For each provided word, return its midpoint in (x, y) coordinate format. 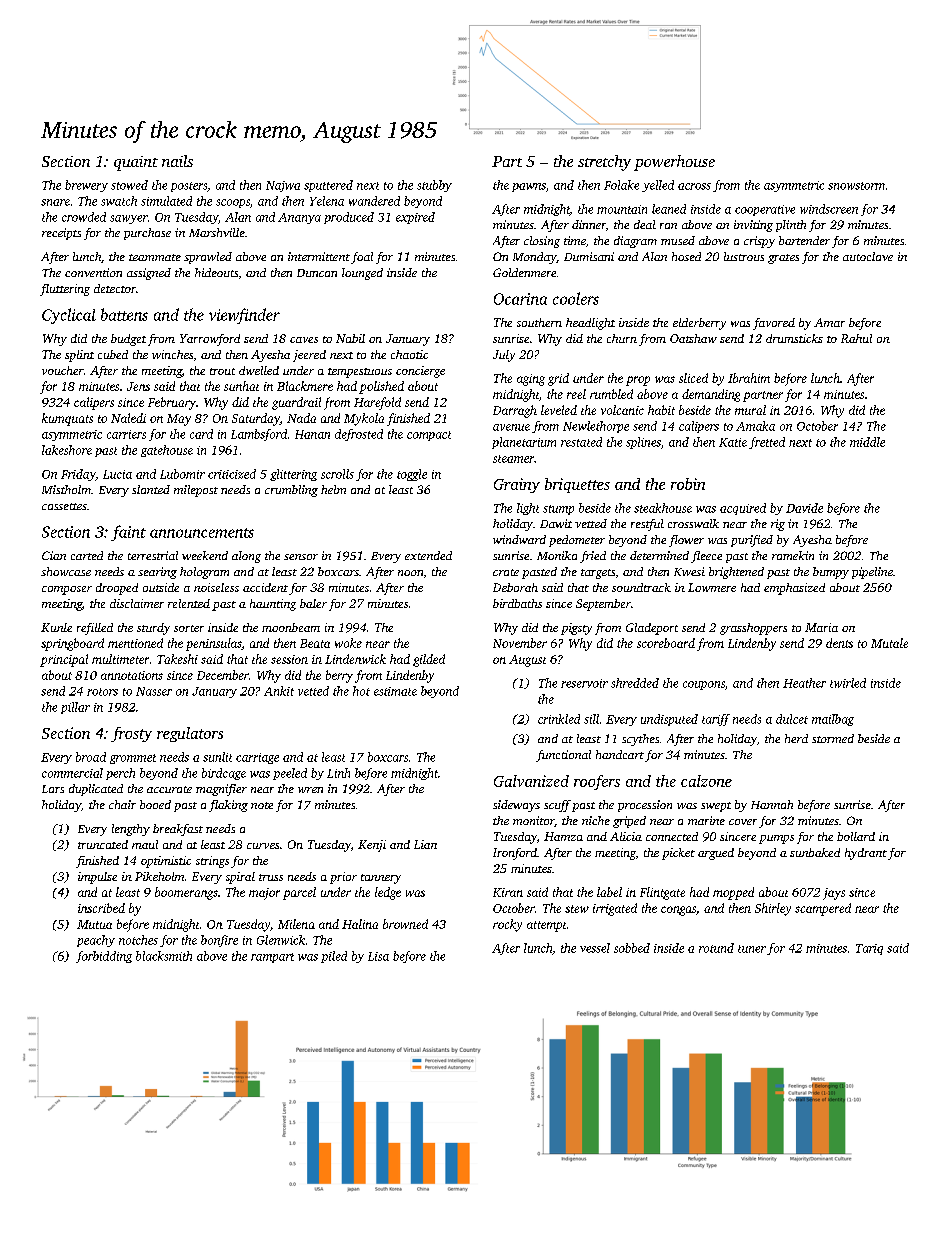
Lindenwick (355, 659)
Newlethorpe (596, 427)
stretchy (604, 163)
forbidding (104, 957)
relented (189, 603)
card (201, 434)
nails (177, 161)
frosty (131, 734)
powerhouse (674, 163)
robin (688, 484)
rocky (507, 925)
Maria (821, 627)
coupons (704, 685)
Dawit (556, 523)
